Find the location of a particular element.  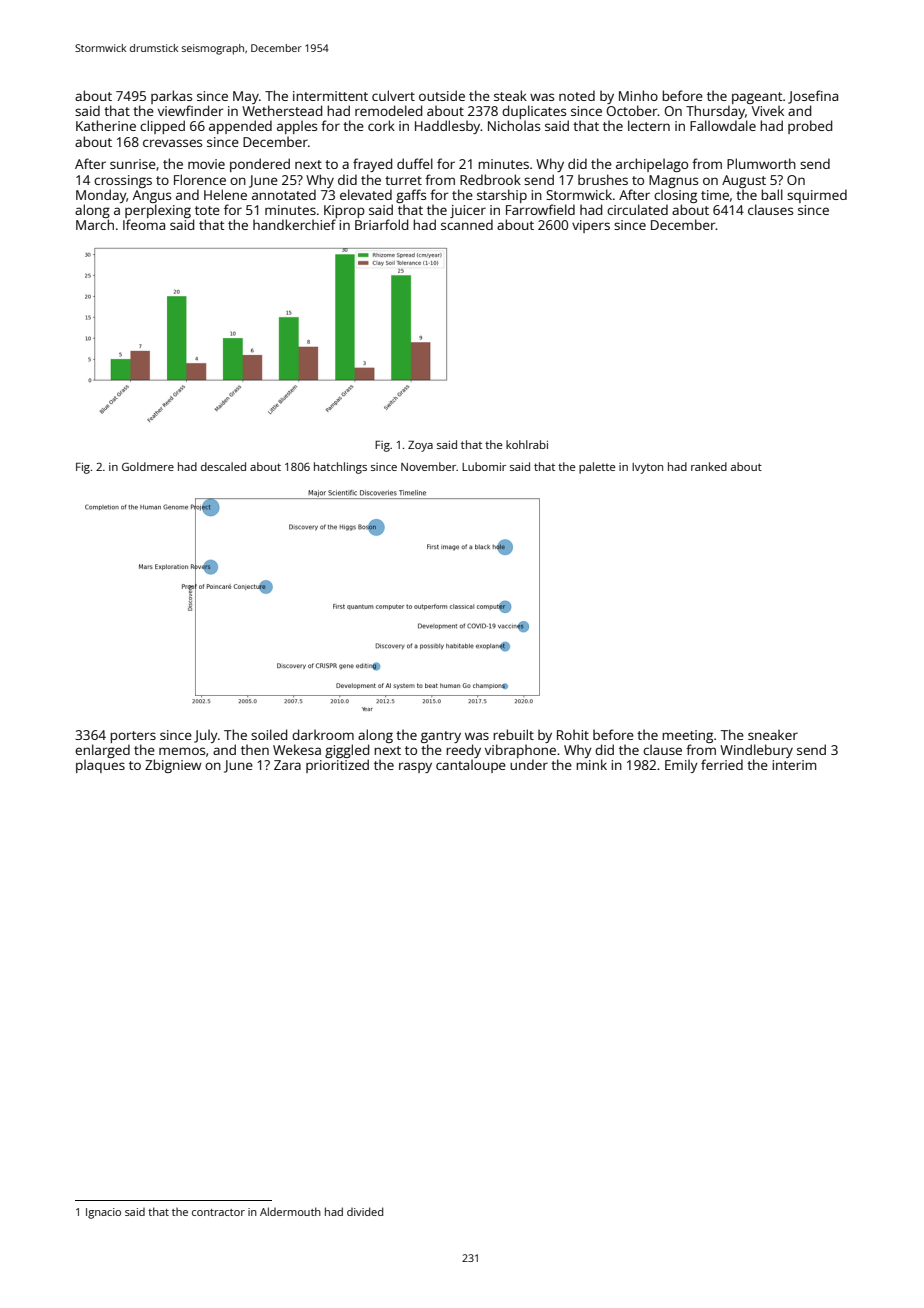

Josefina is located at coordinates (813, 97).
